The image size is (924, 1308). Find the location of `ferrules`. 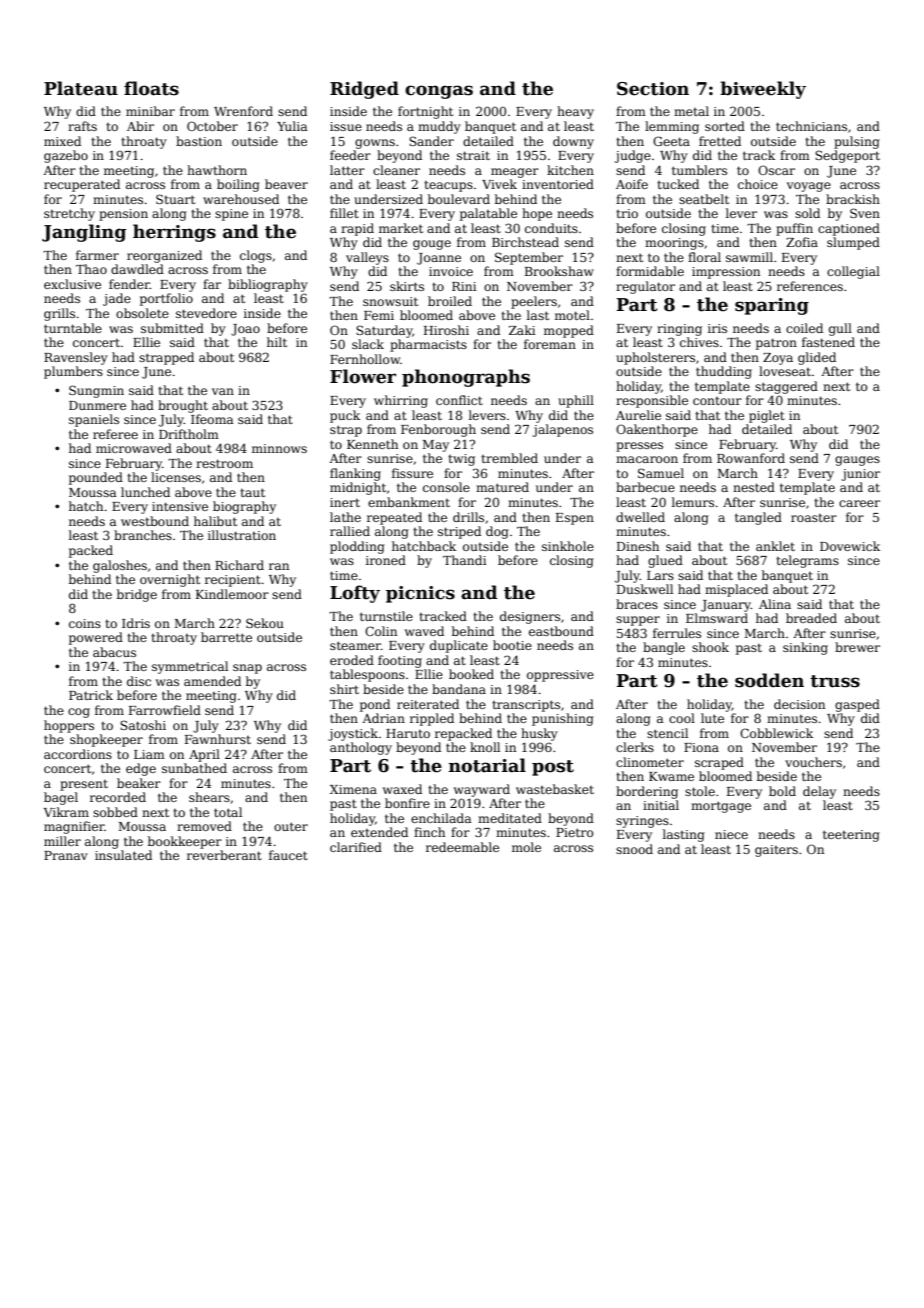

ferrules is located at coordinates (677, 633).
